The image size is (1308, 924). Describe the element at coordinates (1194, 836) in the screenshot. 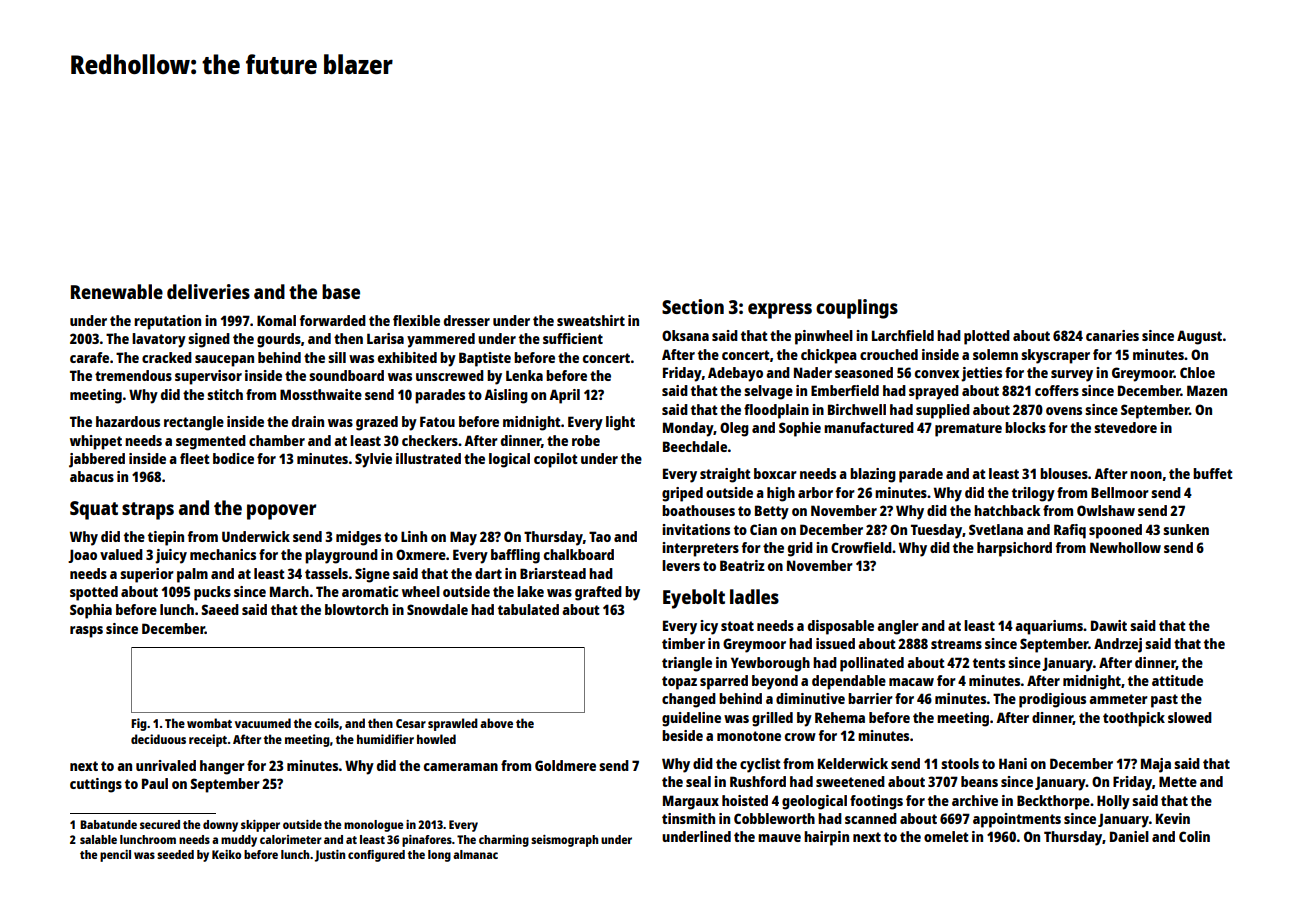

I see `Colin` at that location.
